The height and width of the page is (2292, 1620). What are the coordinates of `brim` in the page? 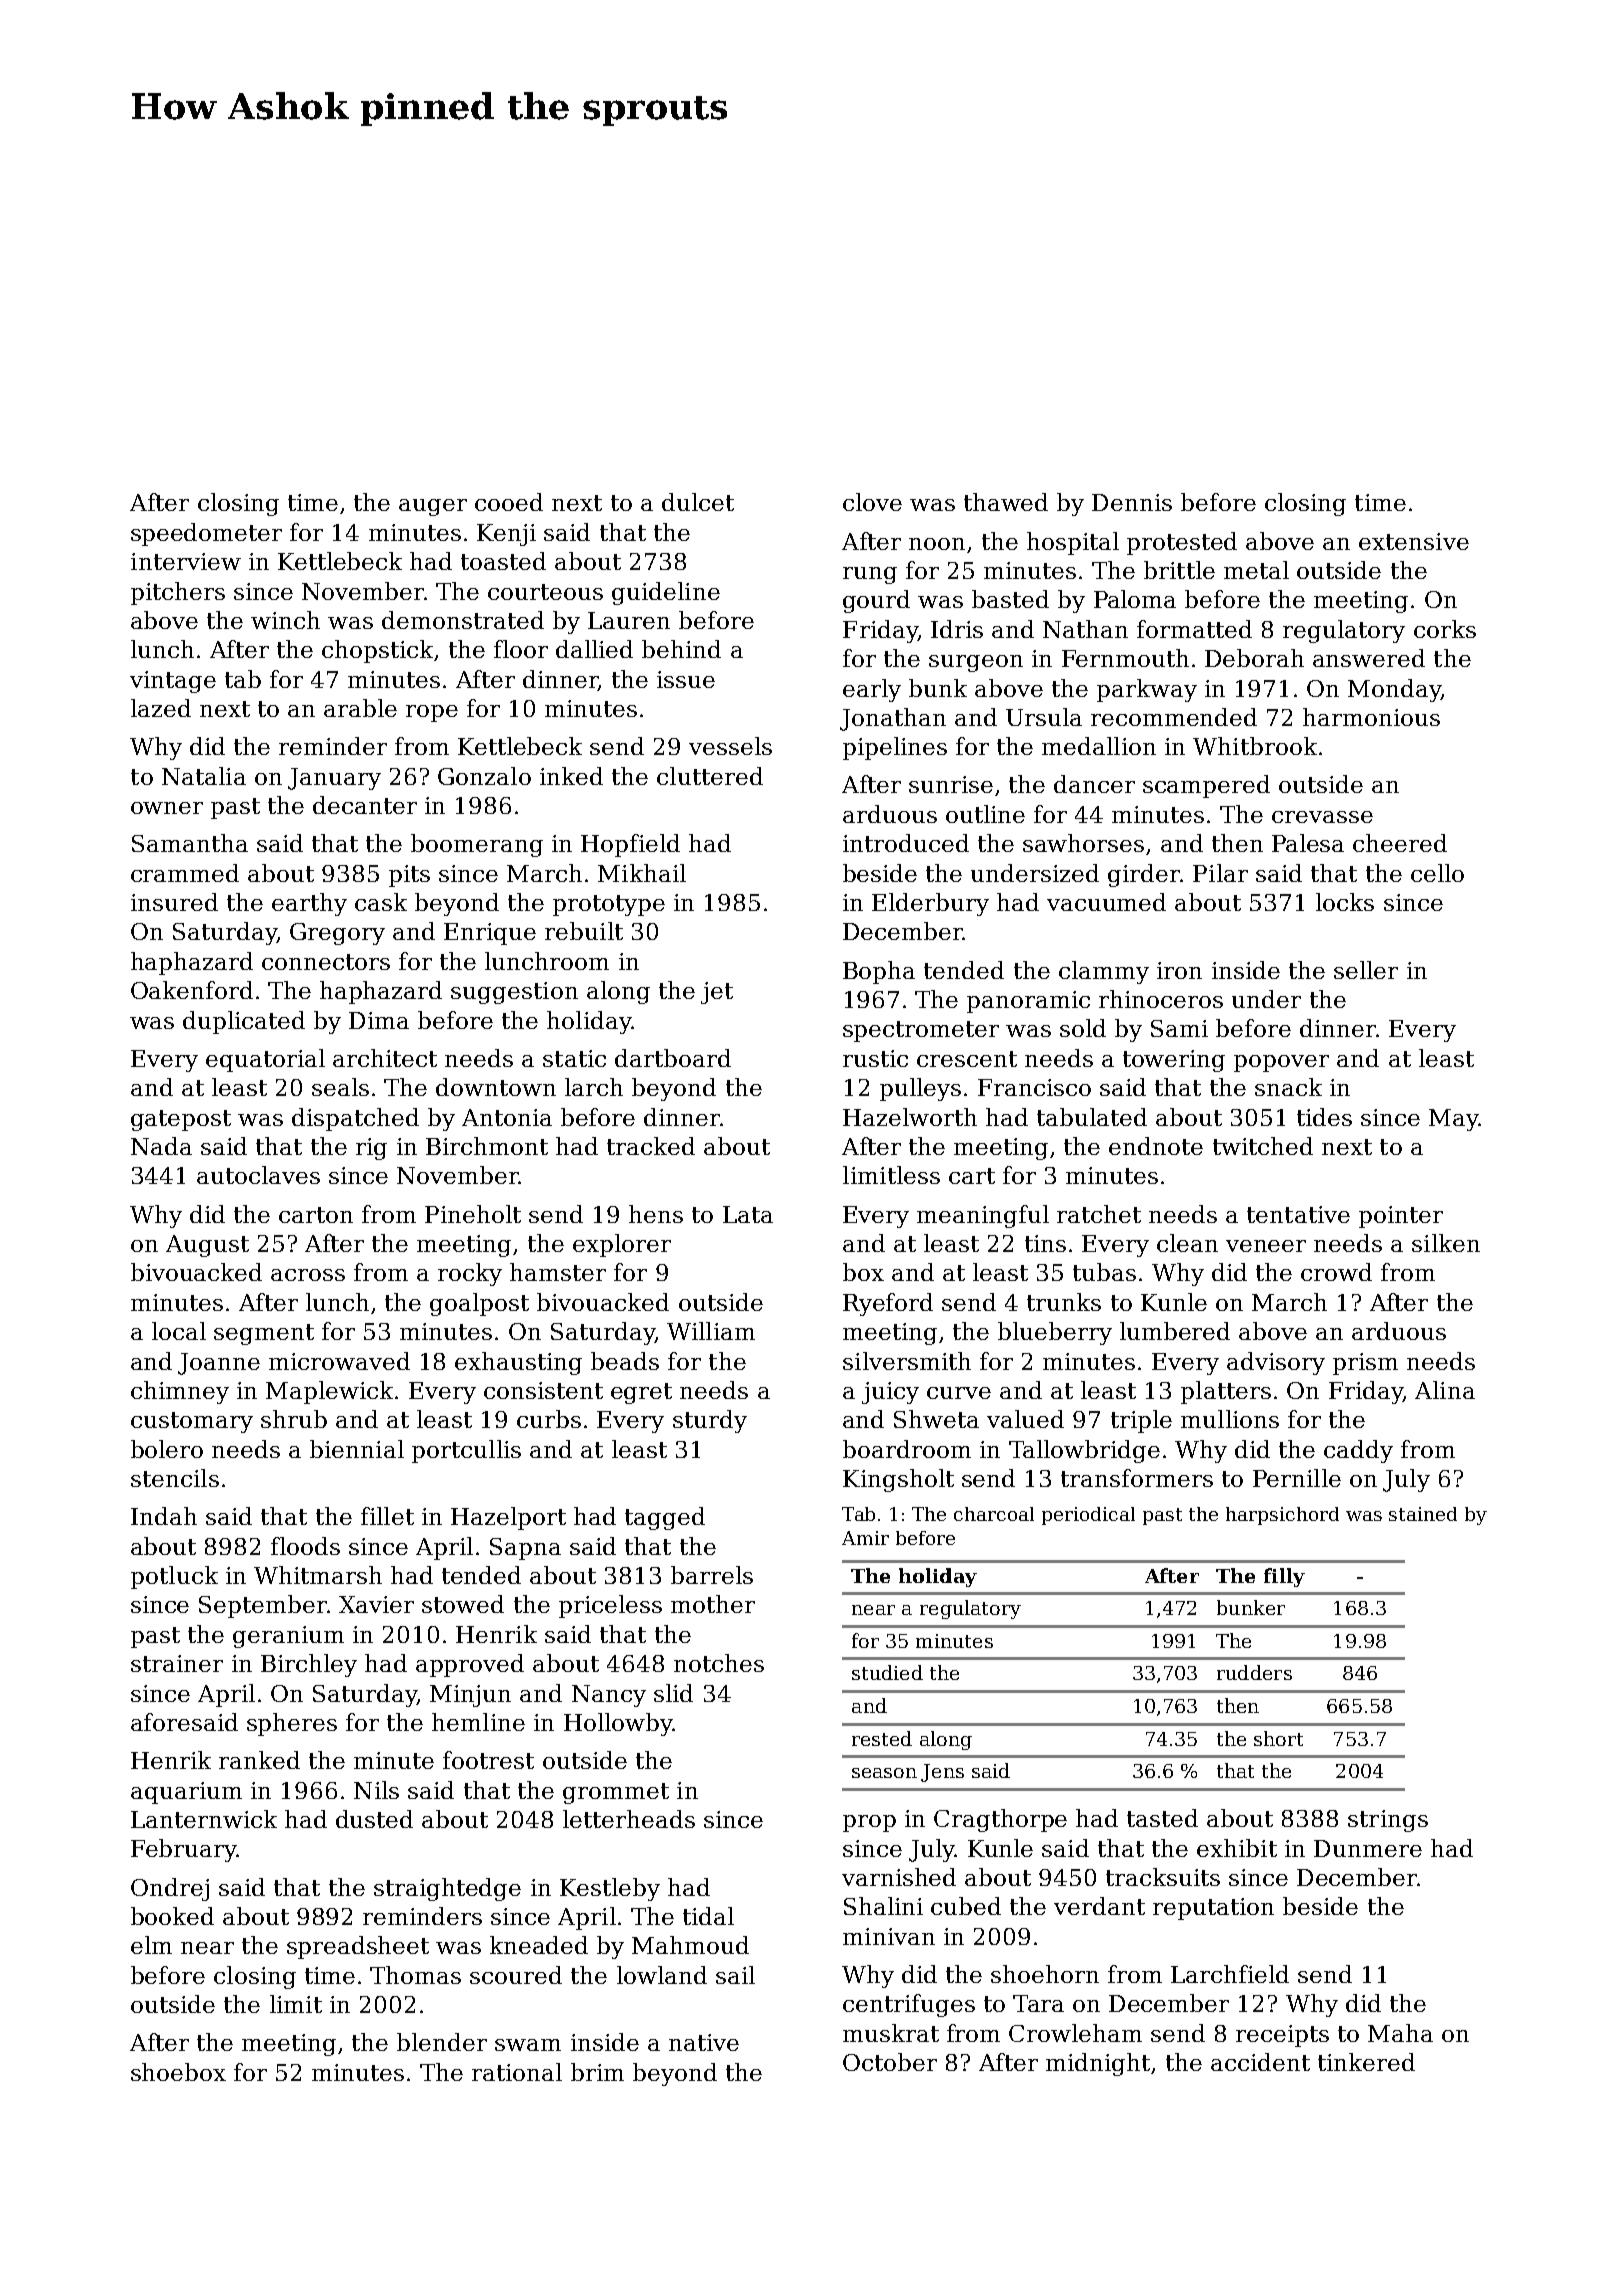 It's located at (597, 2072).
